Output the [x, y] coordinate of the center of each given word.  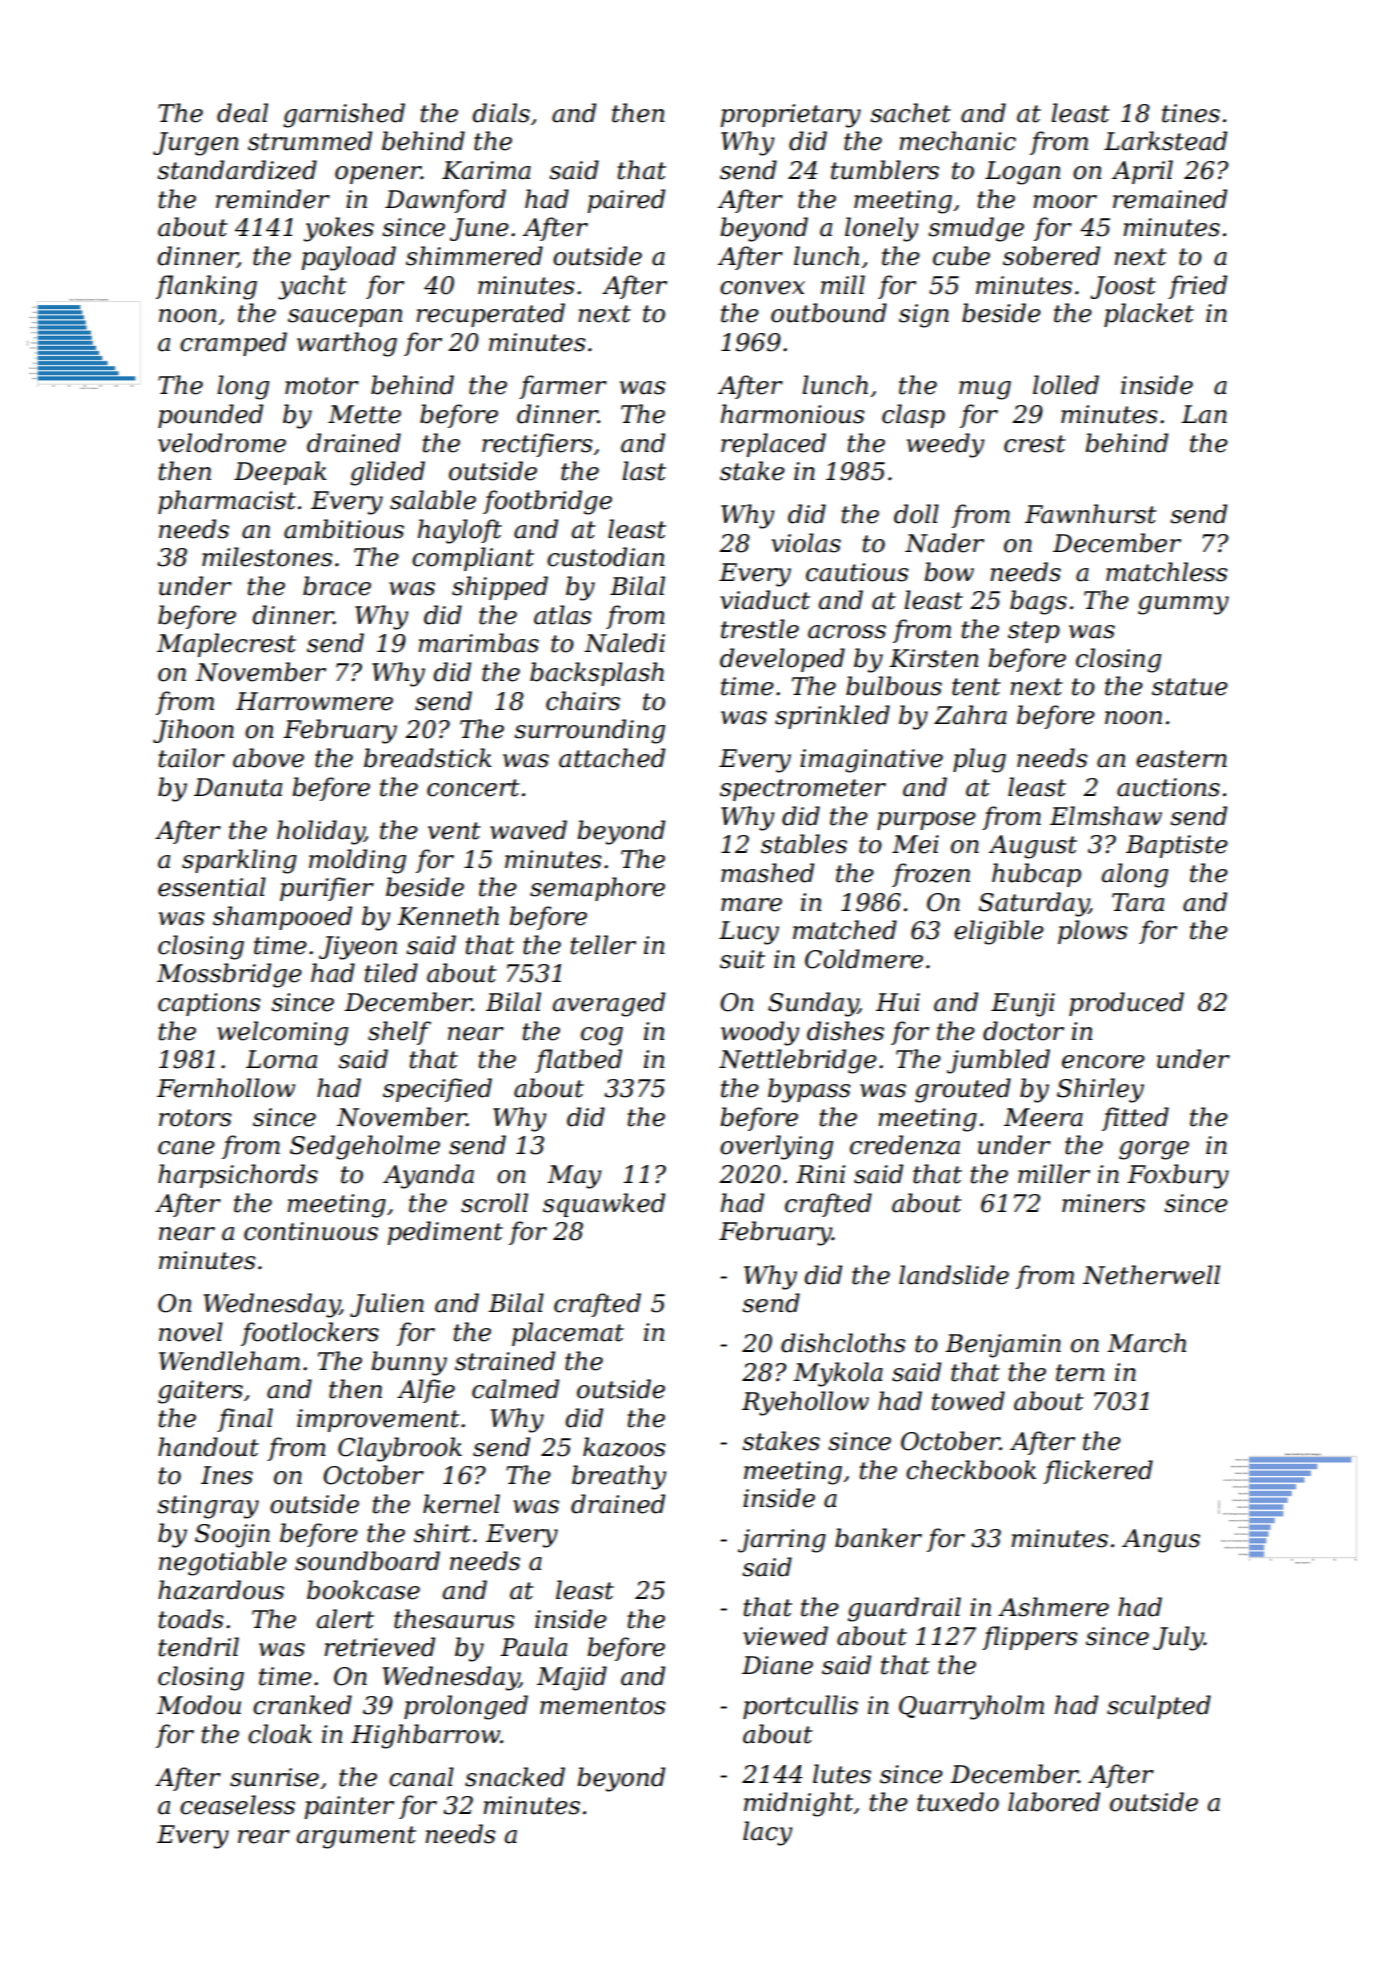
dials [501, 113]
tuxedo [958, 1802]
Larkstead [1165, 141]
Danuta [238, 787]
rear [264, 1837]
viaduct [765, 600]
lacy [767, 1833]
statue [1190, 687]
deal [242, 113]
